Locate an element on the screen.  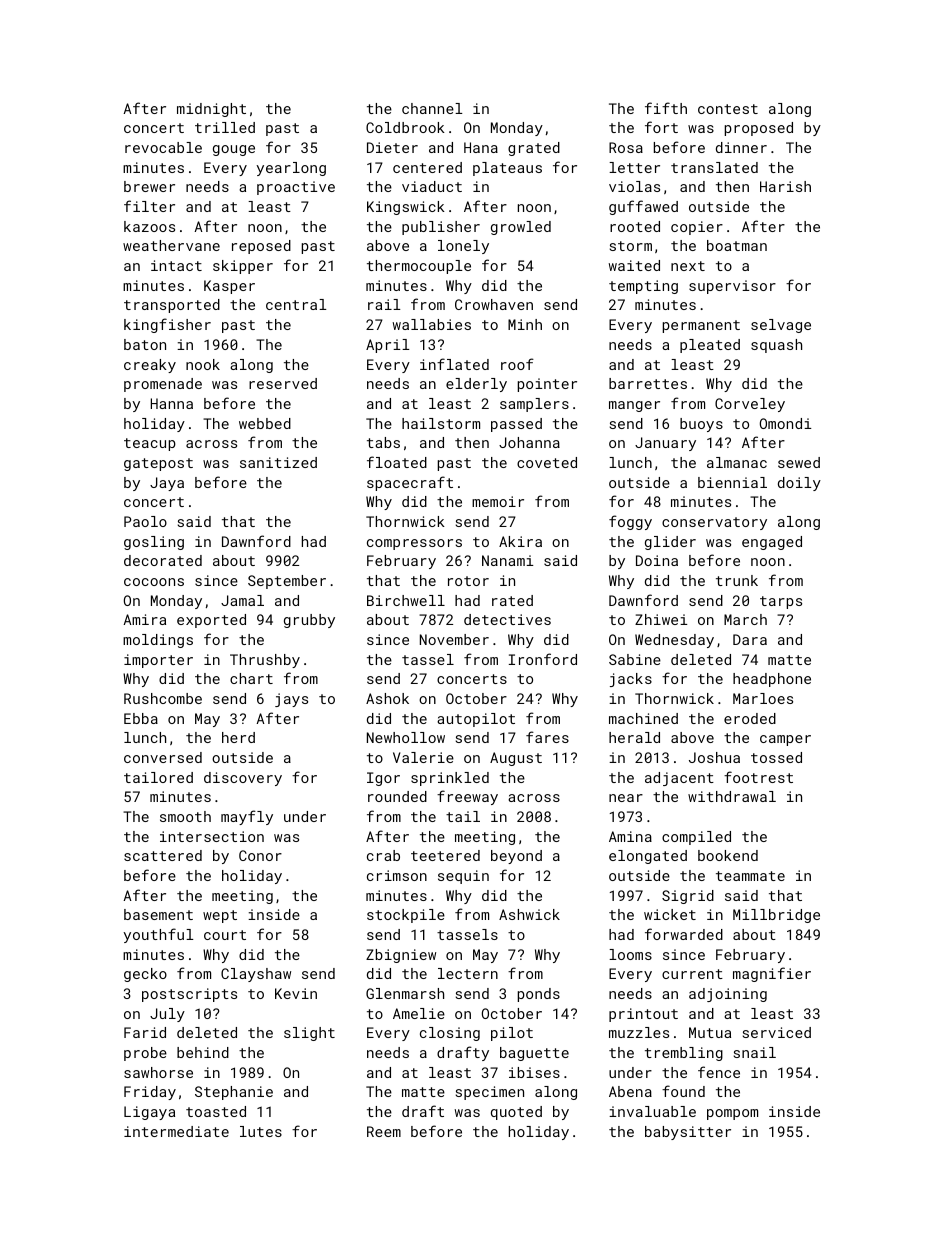
Joshua is located at coordinates (714, 757).
